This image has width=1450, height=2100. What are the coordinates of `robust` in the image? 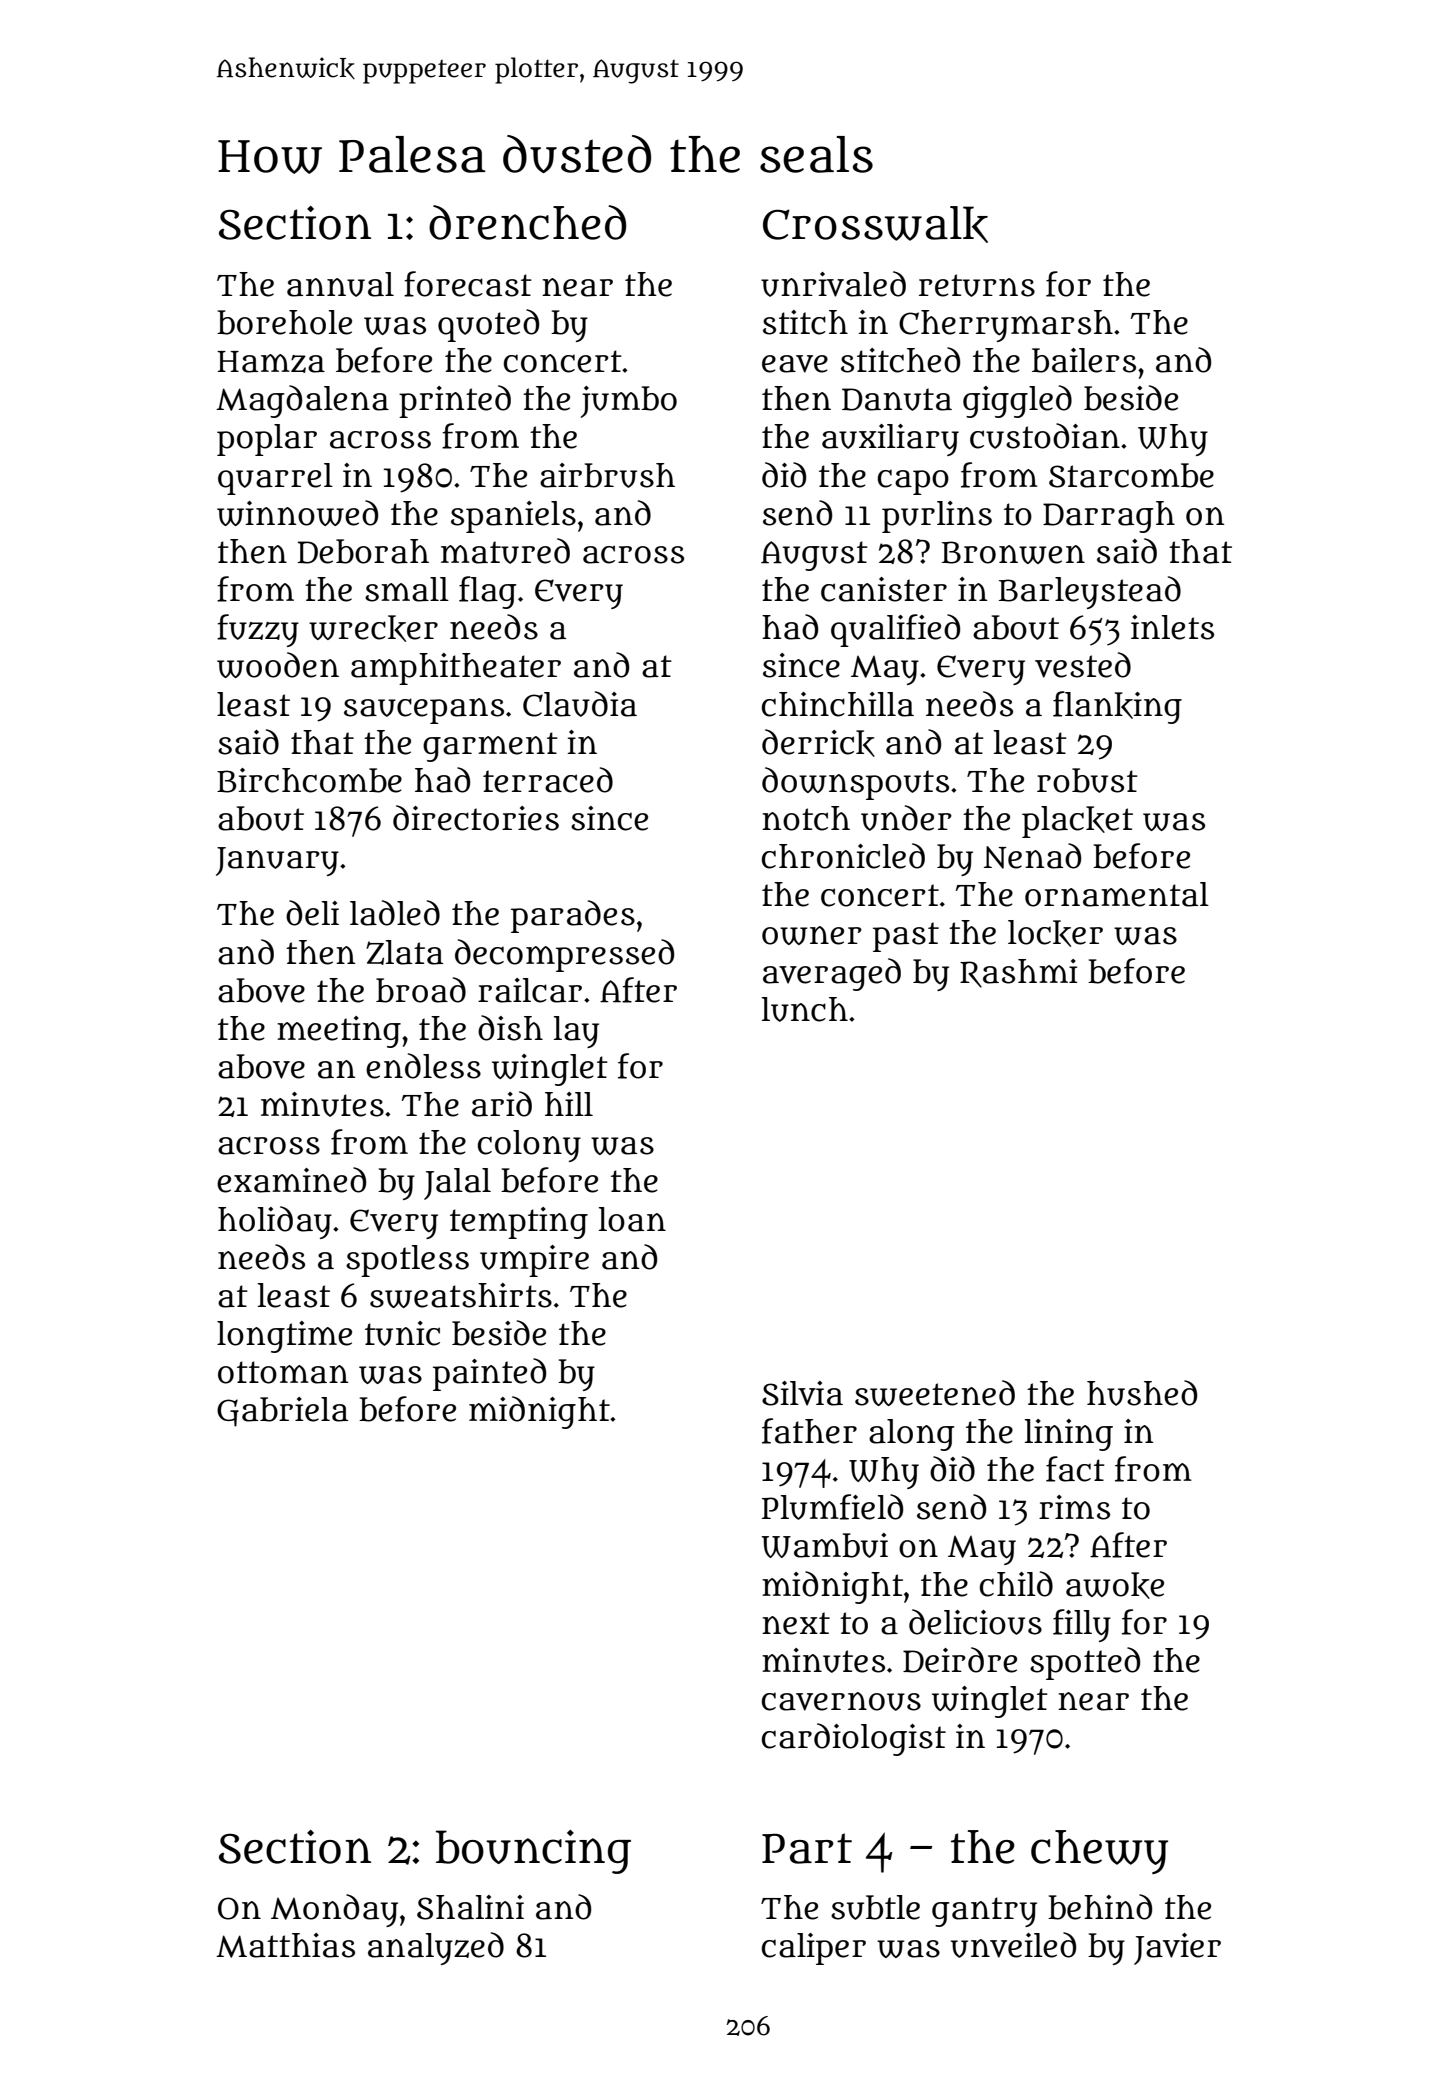 It's located at (1087, 780).
